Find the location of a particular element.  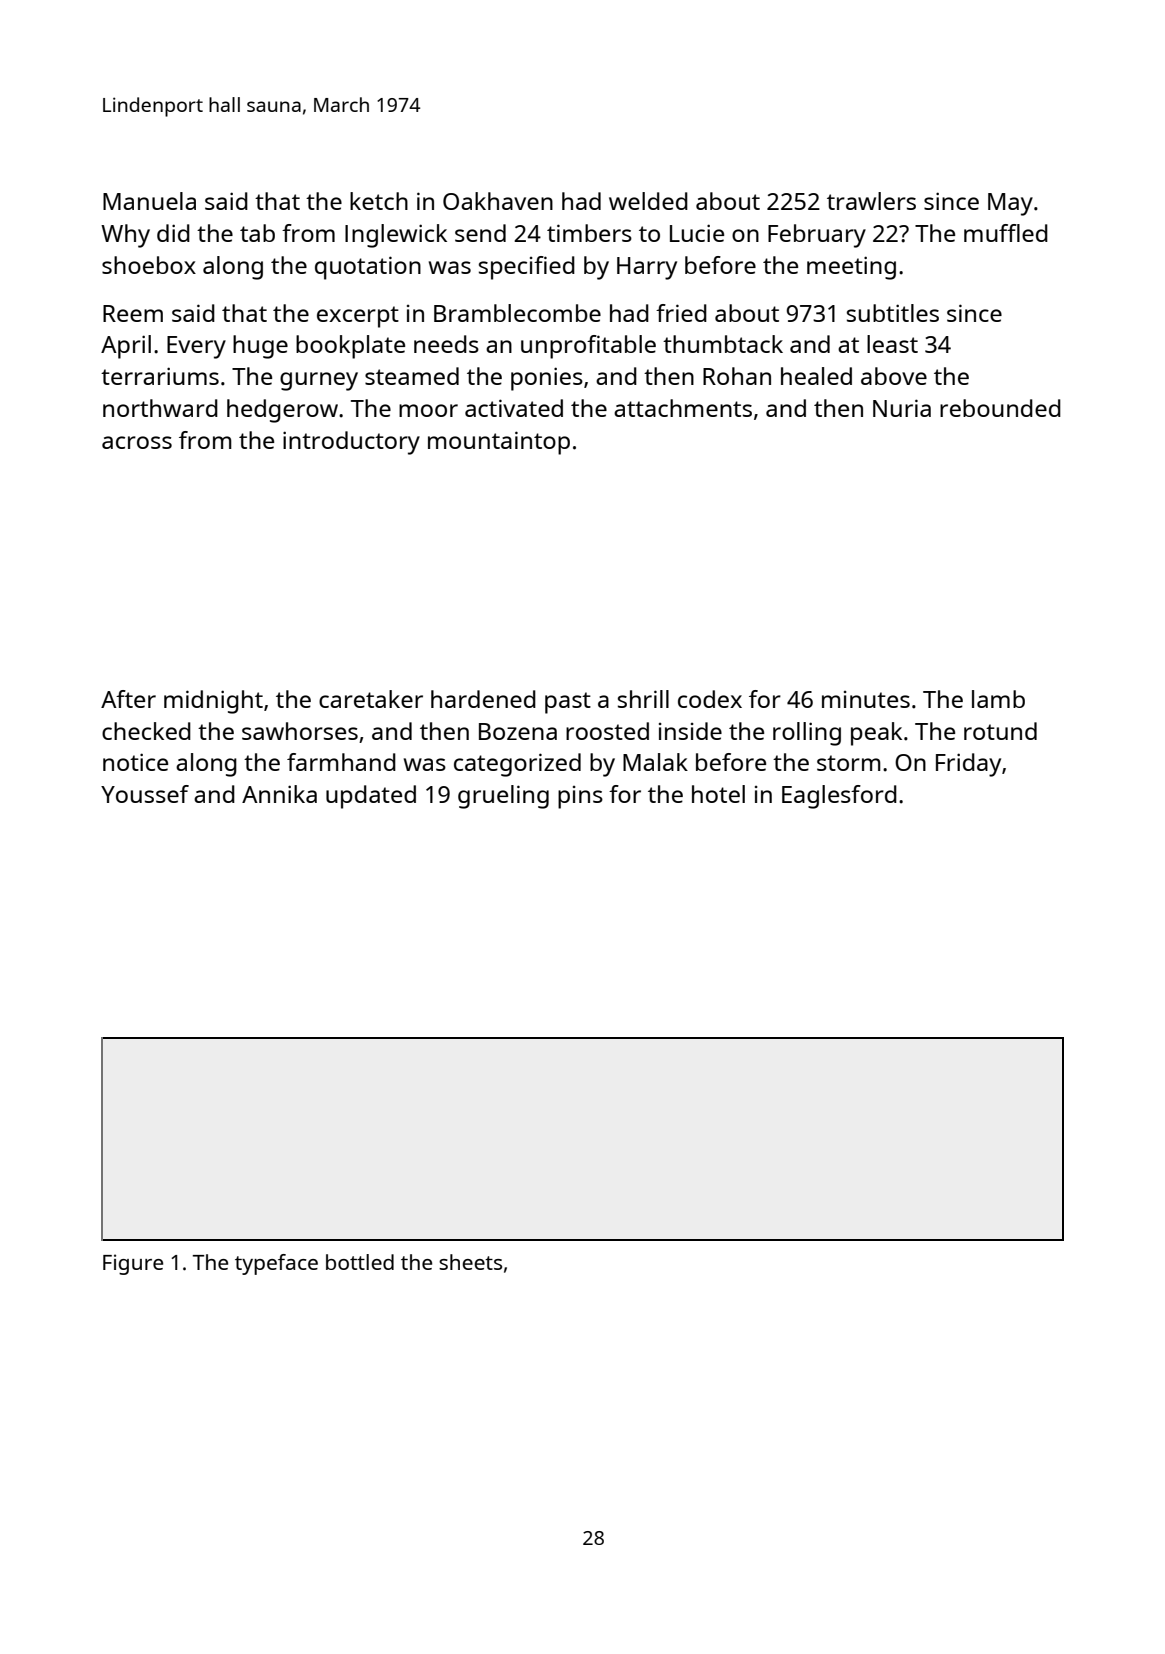

bottled is located at coordinates (360, 1262).
